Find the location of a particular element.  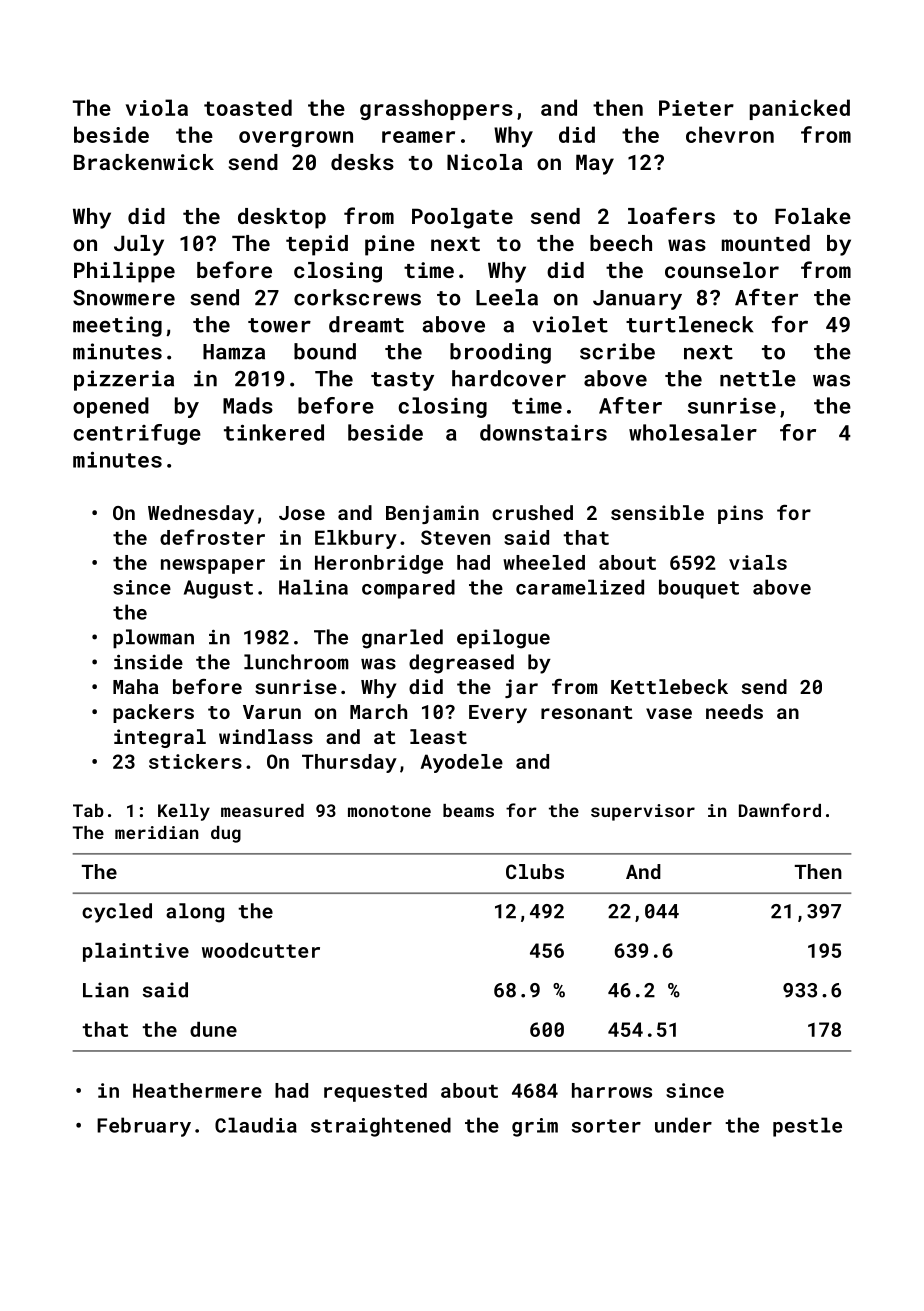

Dawnford is located at coordinates (780, 810).
